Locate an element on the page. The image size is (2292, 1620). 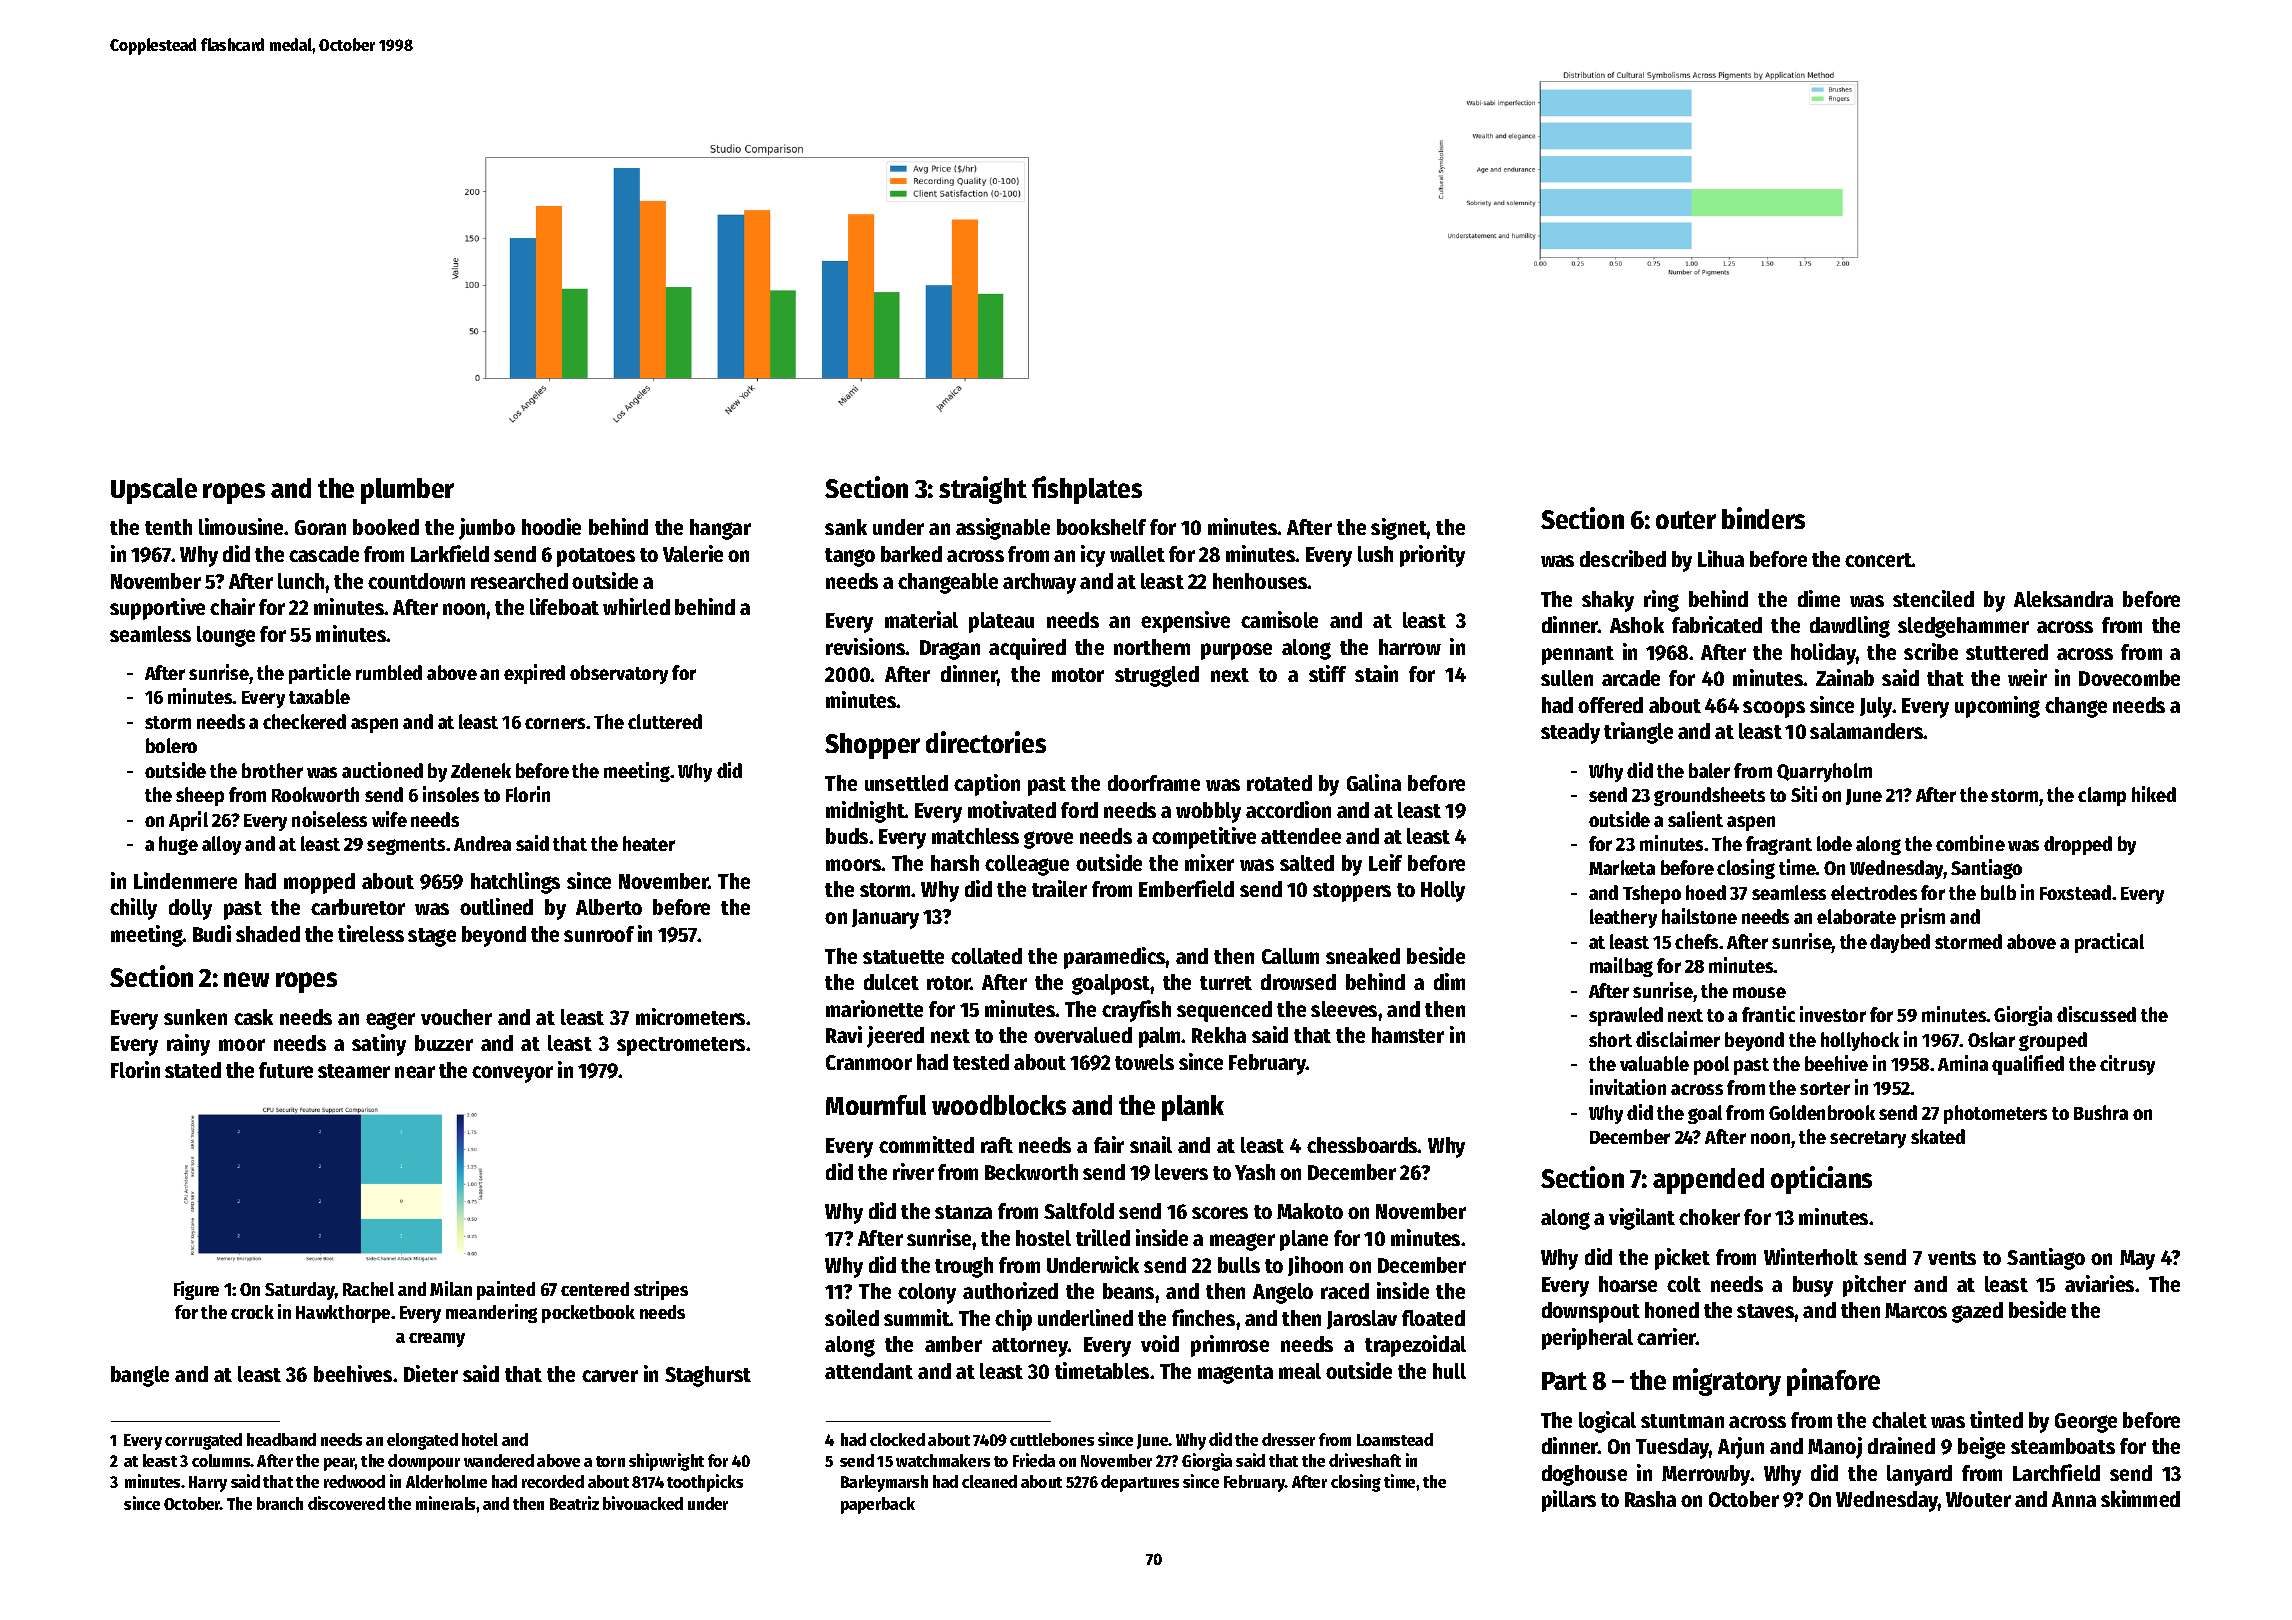
bulls is located at coordinates (1239, 1265).
